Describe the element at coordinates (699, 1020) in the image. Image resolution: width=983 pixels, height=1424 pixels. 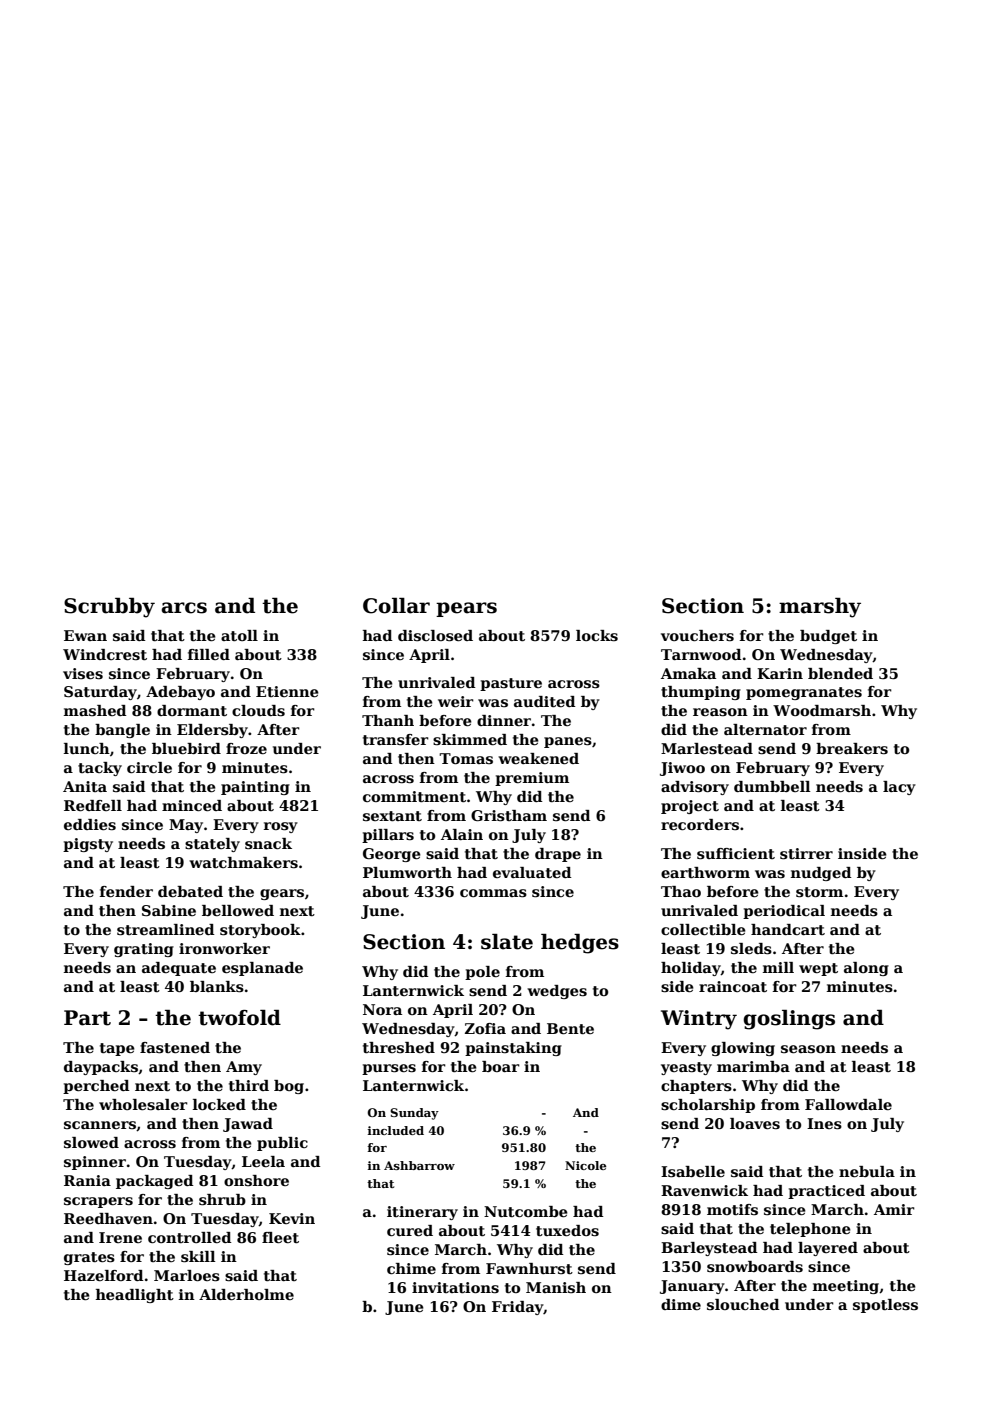
I see `Wintry` at that location.
